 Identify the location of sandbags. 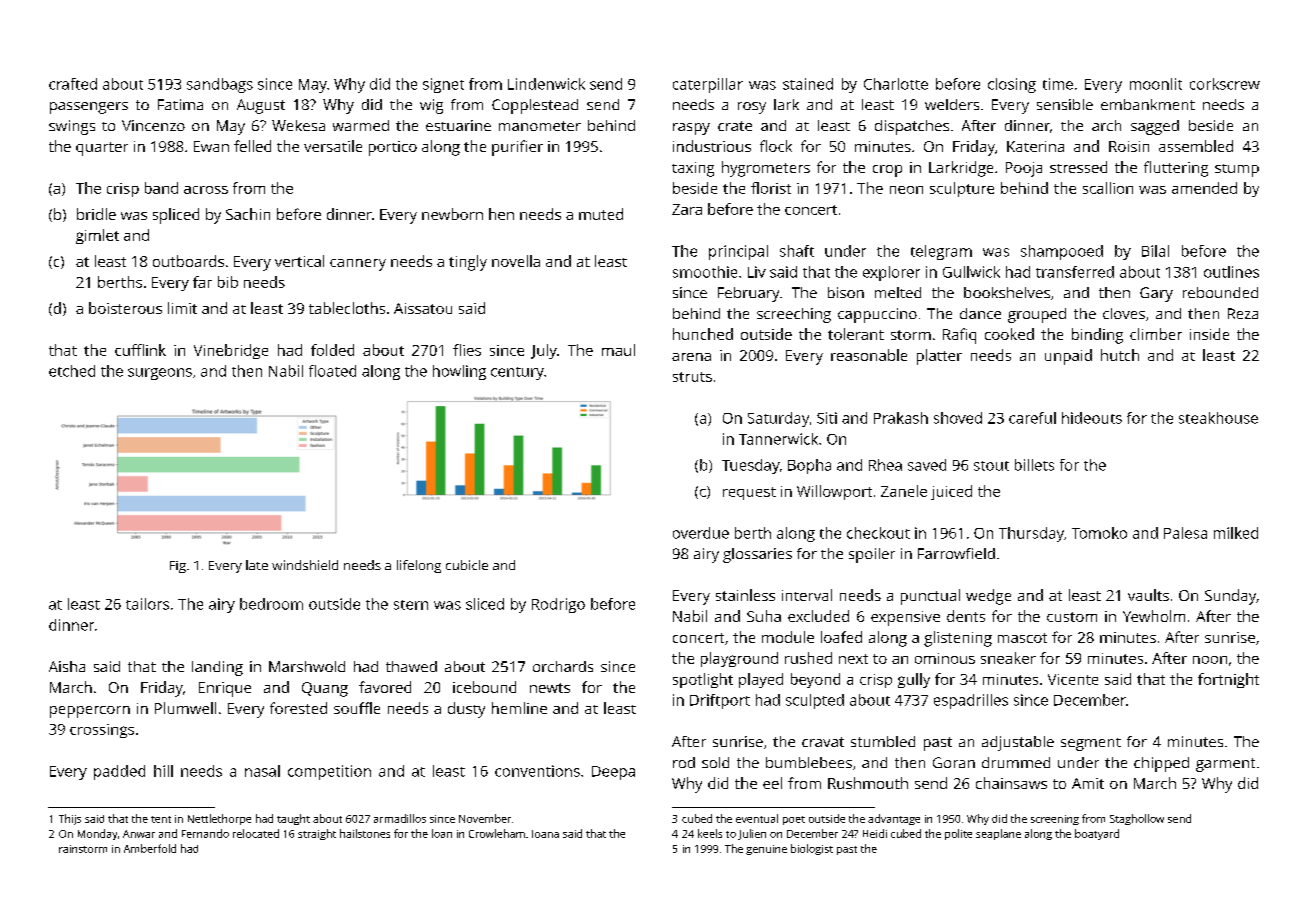
(220, 85).
